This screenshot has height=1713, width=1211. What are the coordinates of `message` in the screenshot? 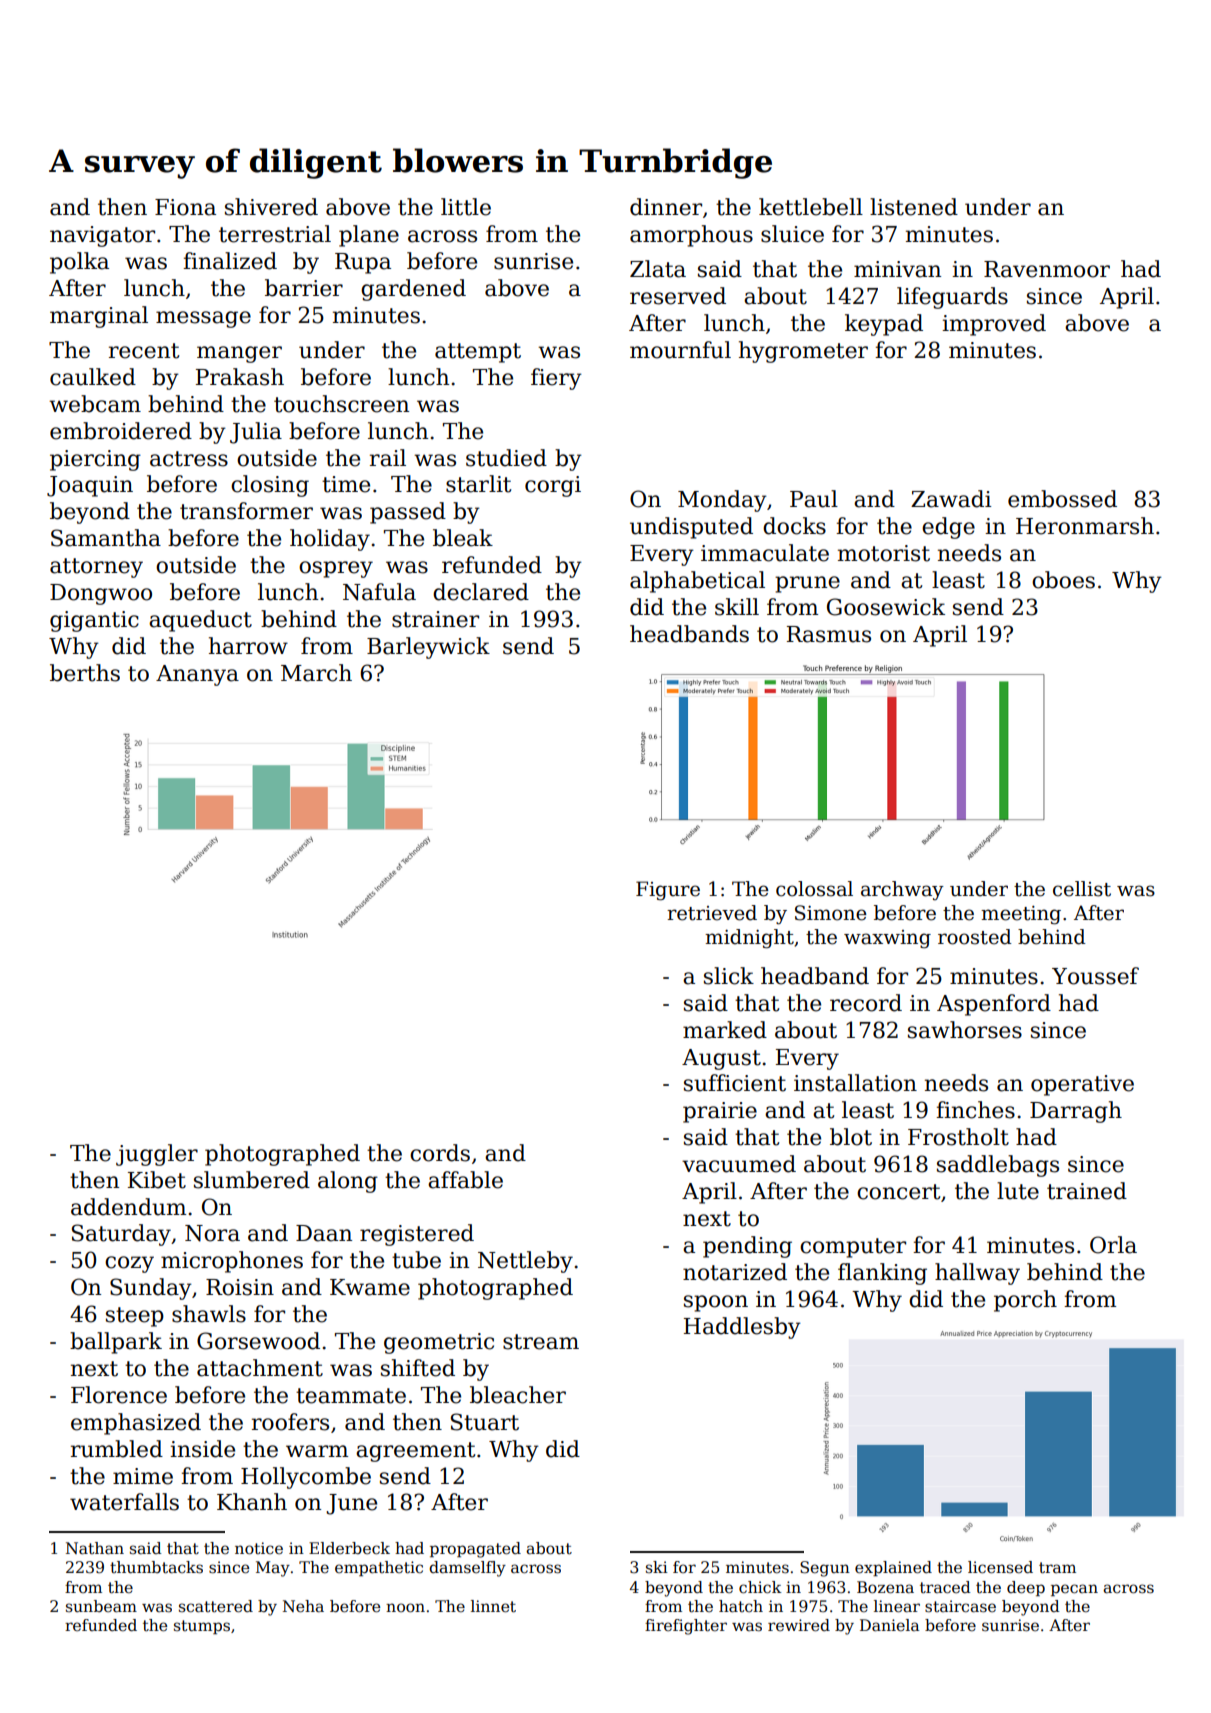 It's located at (203, 319).
